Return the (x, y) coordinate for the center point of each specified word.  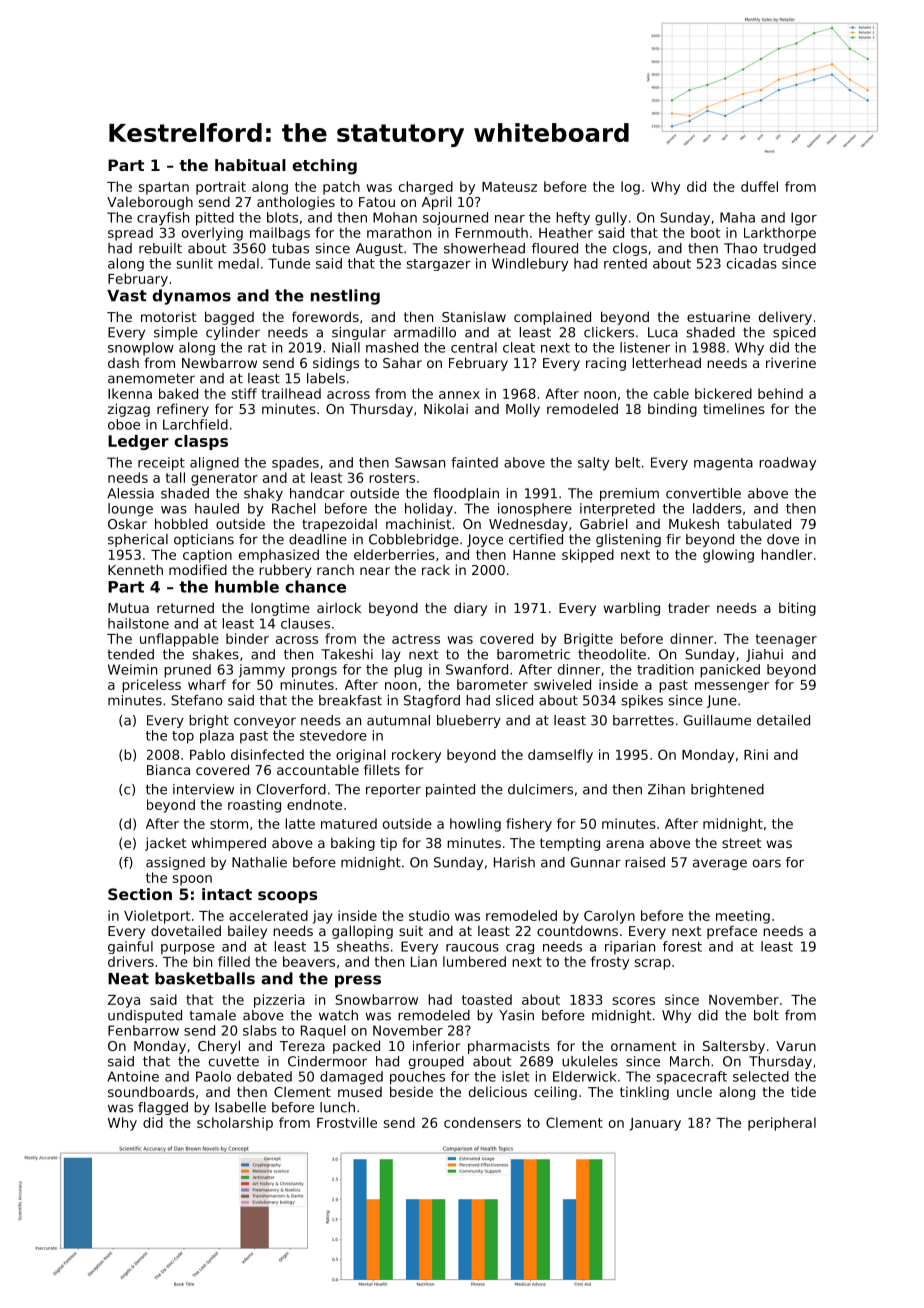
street (742, 843)
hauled (217, 508)
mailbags (280, 234)
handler (787, 554)
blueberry (469, 721)
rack (436, 570)
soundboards (151, 1091)
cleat (519, 347)
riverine (791, 363)
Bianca (168, 769)
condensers (482, 1122)
